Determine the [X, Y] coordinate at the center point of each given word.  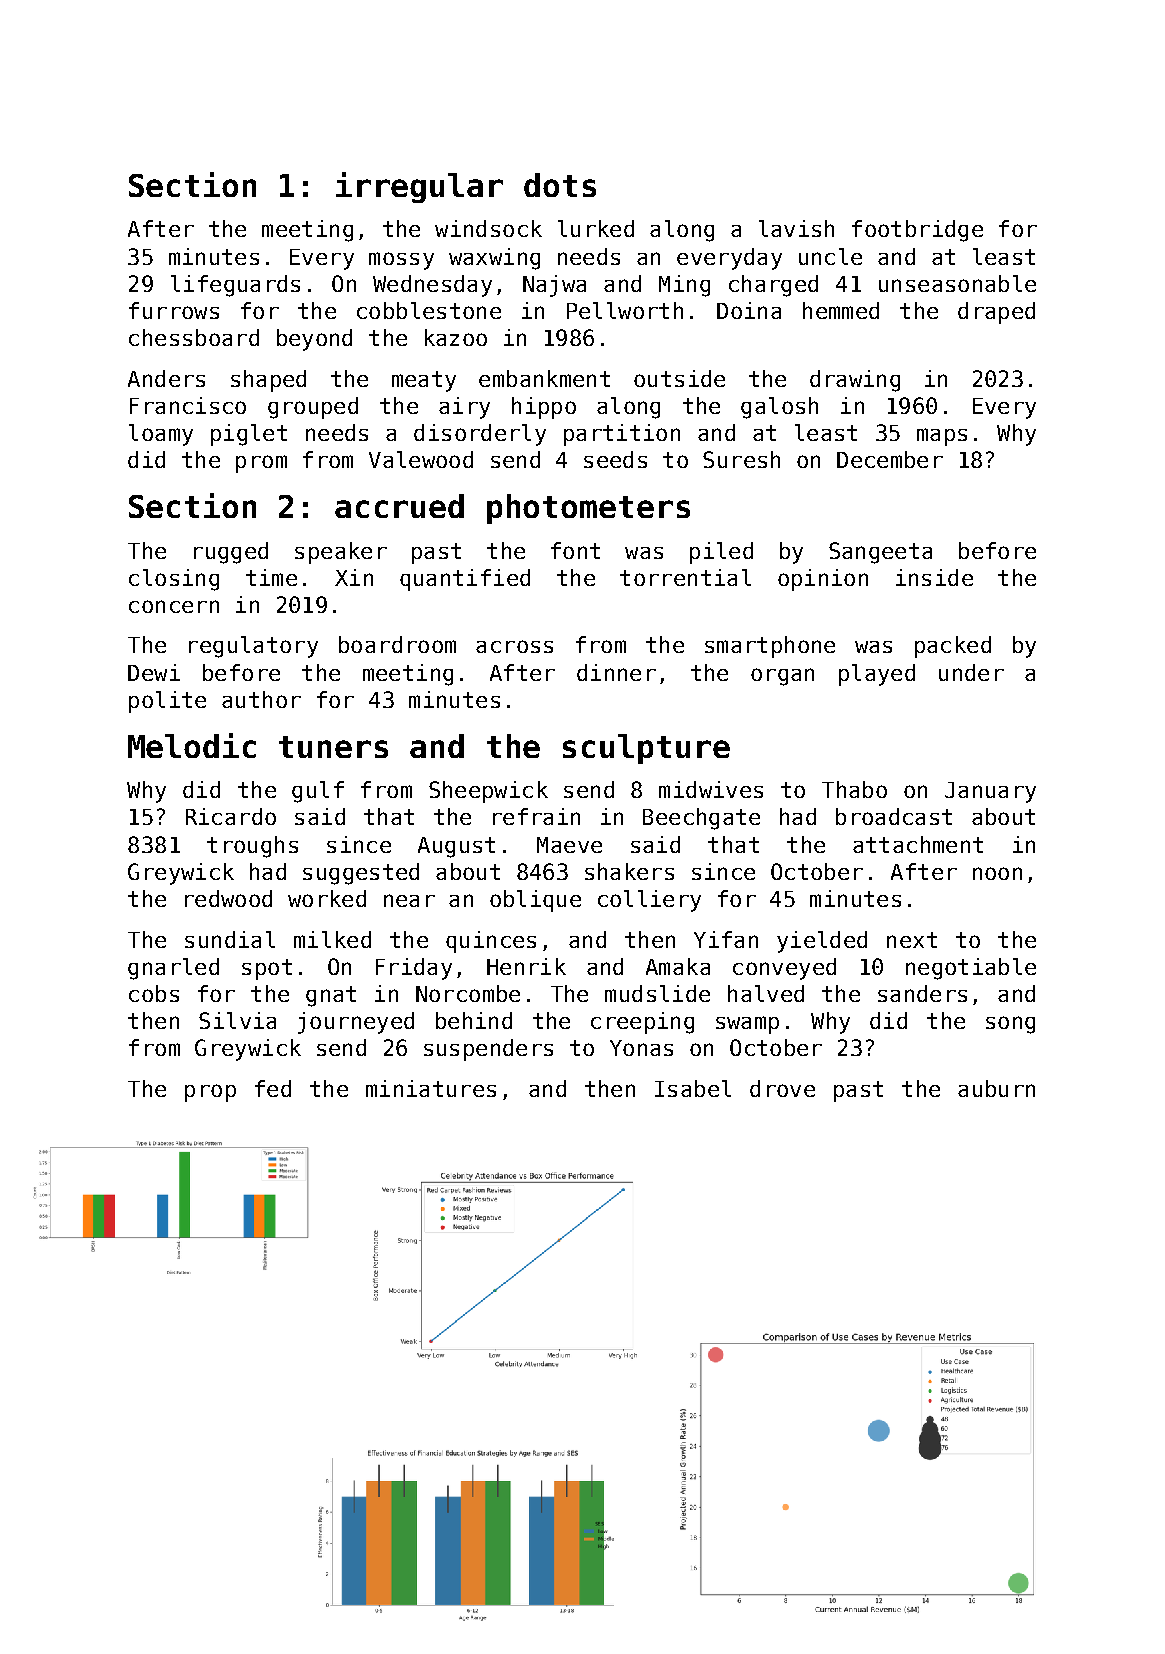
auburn [996, 1088]
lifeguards [235, 286]
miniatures [431, 1088]
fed [273, 1088]
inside [934, 577]
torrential [685, 577]
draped [996, 313]
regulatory [253, 647]
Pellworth [625, 310]
